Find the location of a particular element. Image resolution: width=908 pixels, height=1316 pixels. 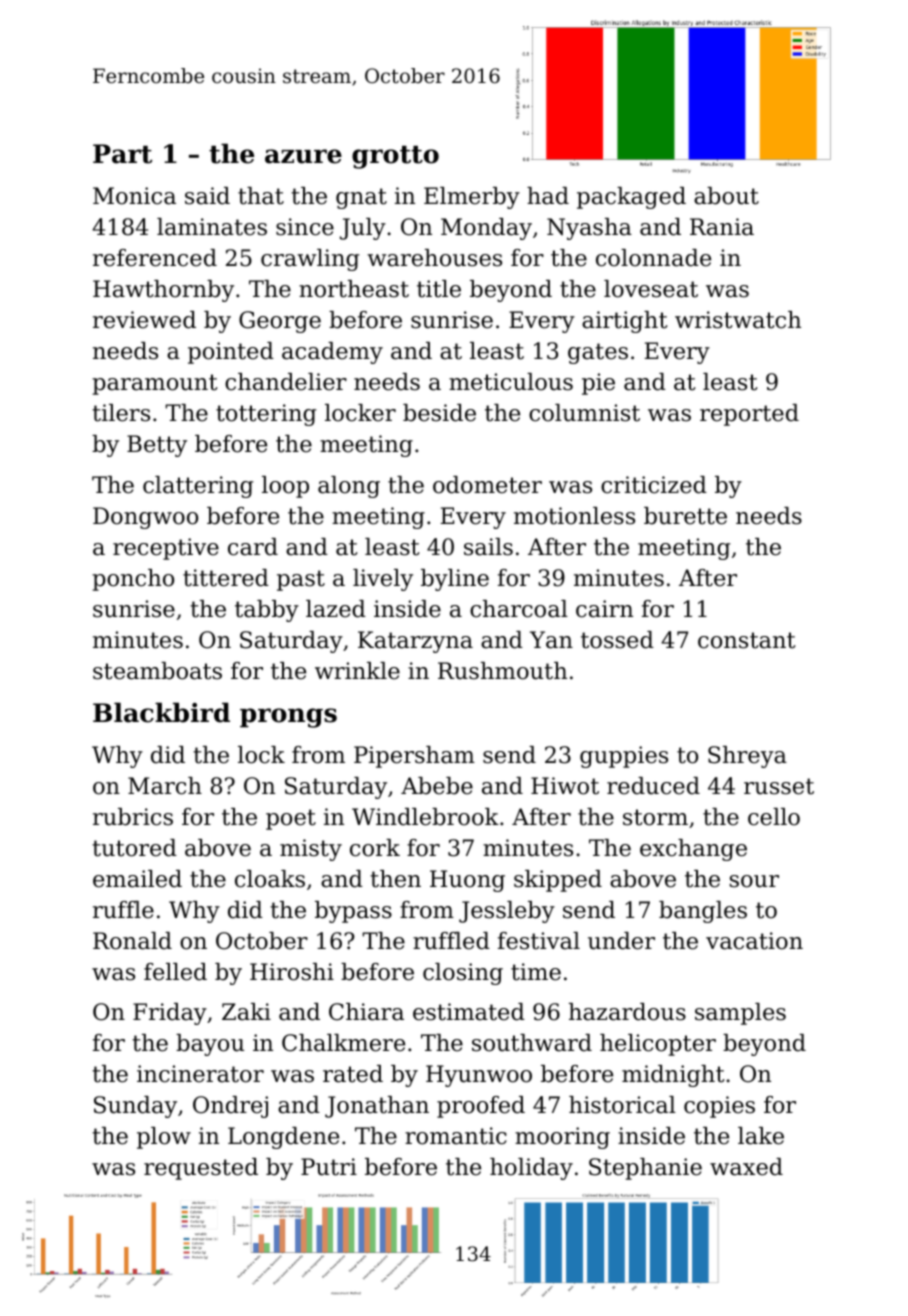

holiday is located at coordinates (531, 1169).
